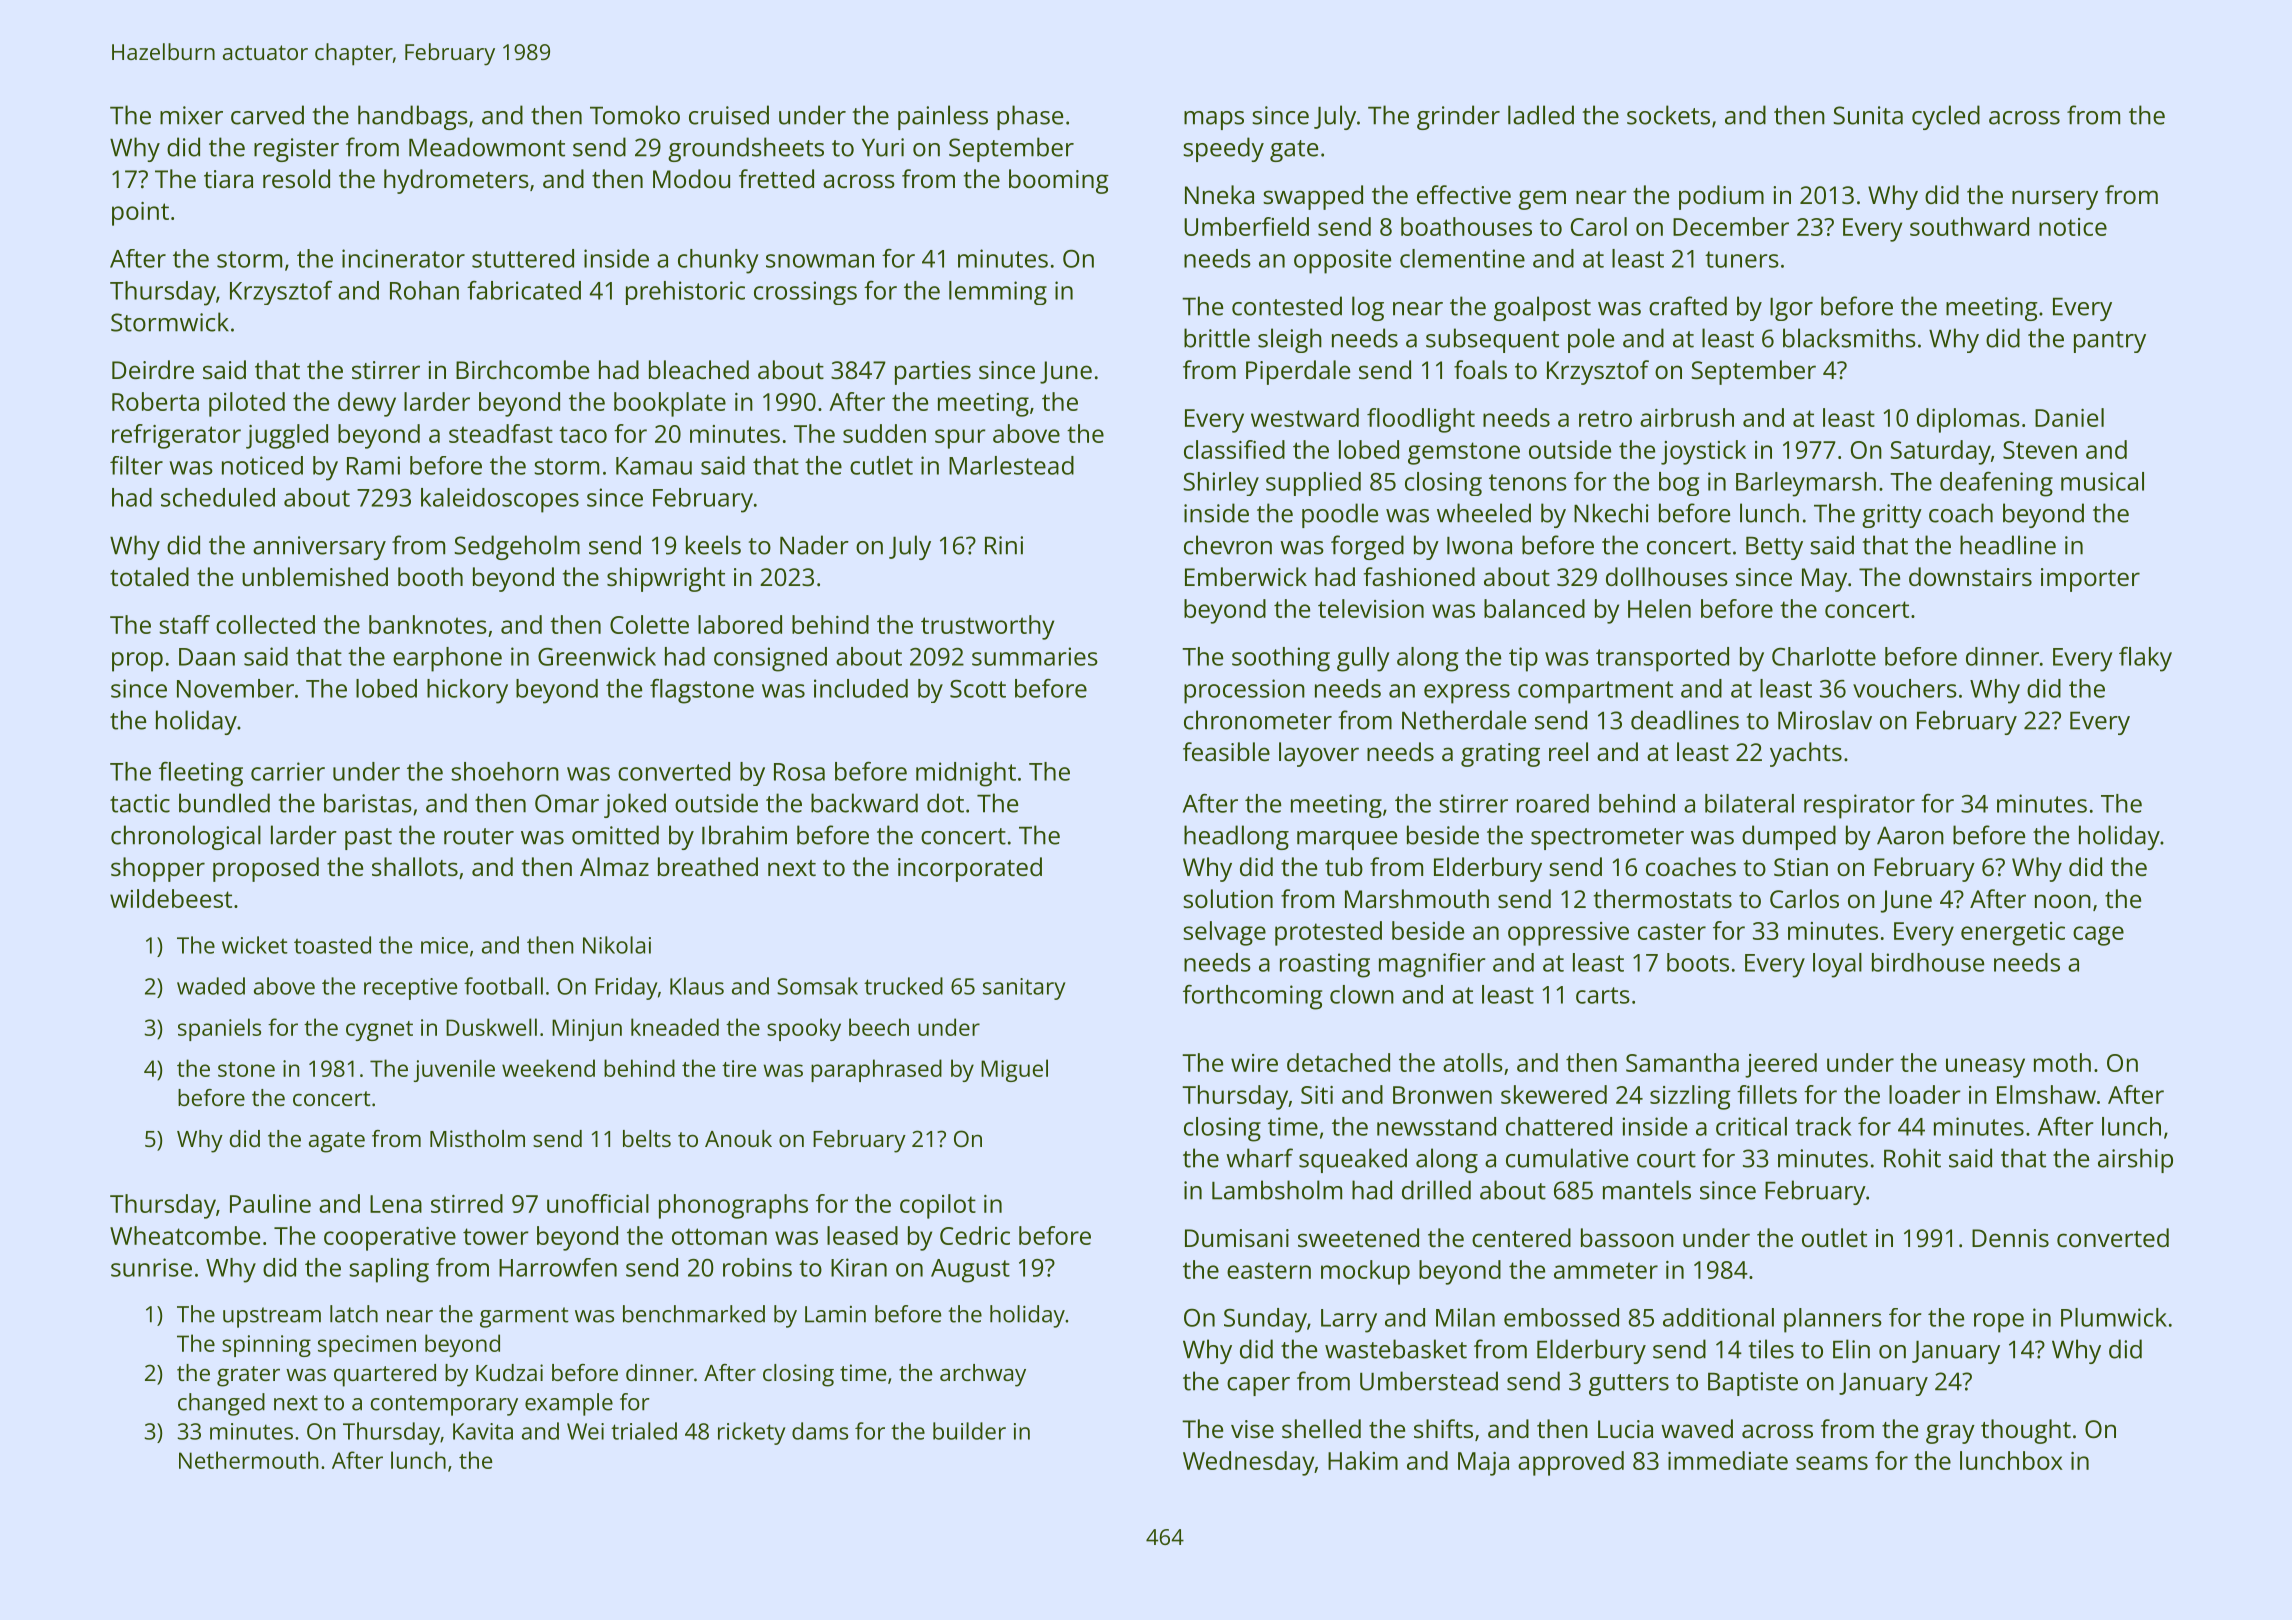  What do you see at coordinates (635, 115) in the screenshot?
I see `Tomoko` at bounding box center [635, 115].
